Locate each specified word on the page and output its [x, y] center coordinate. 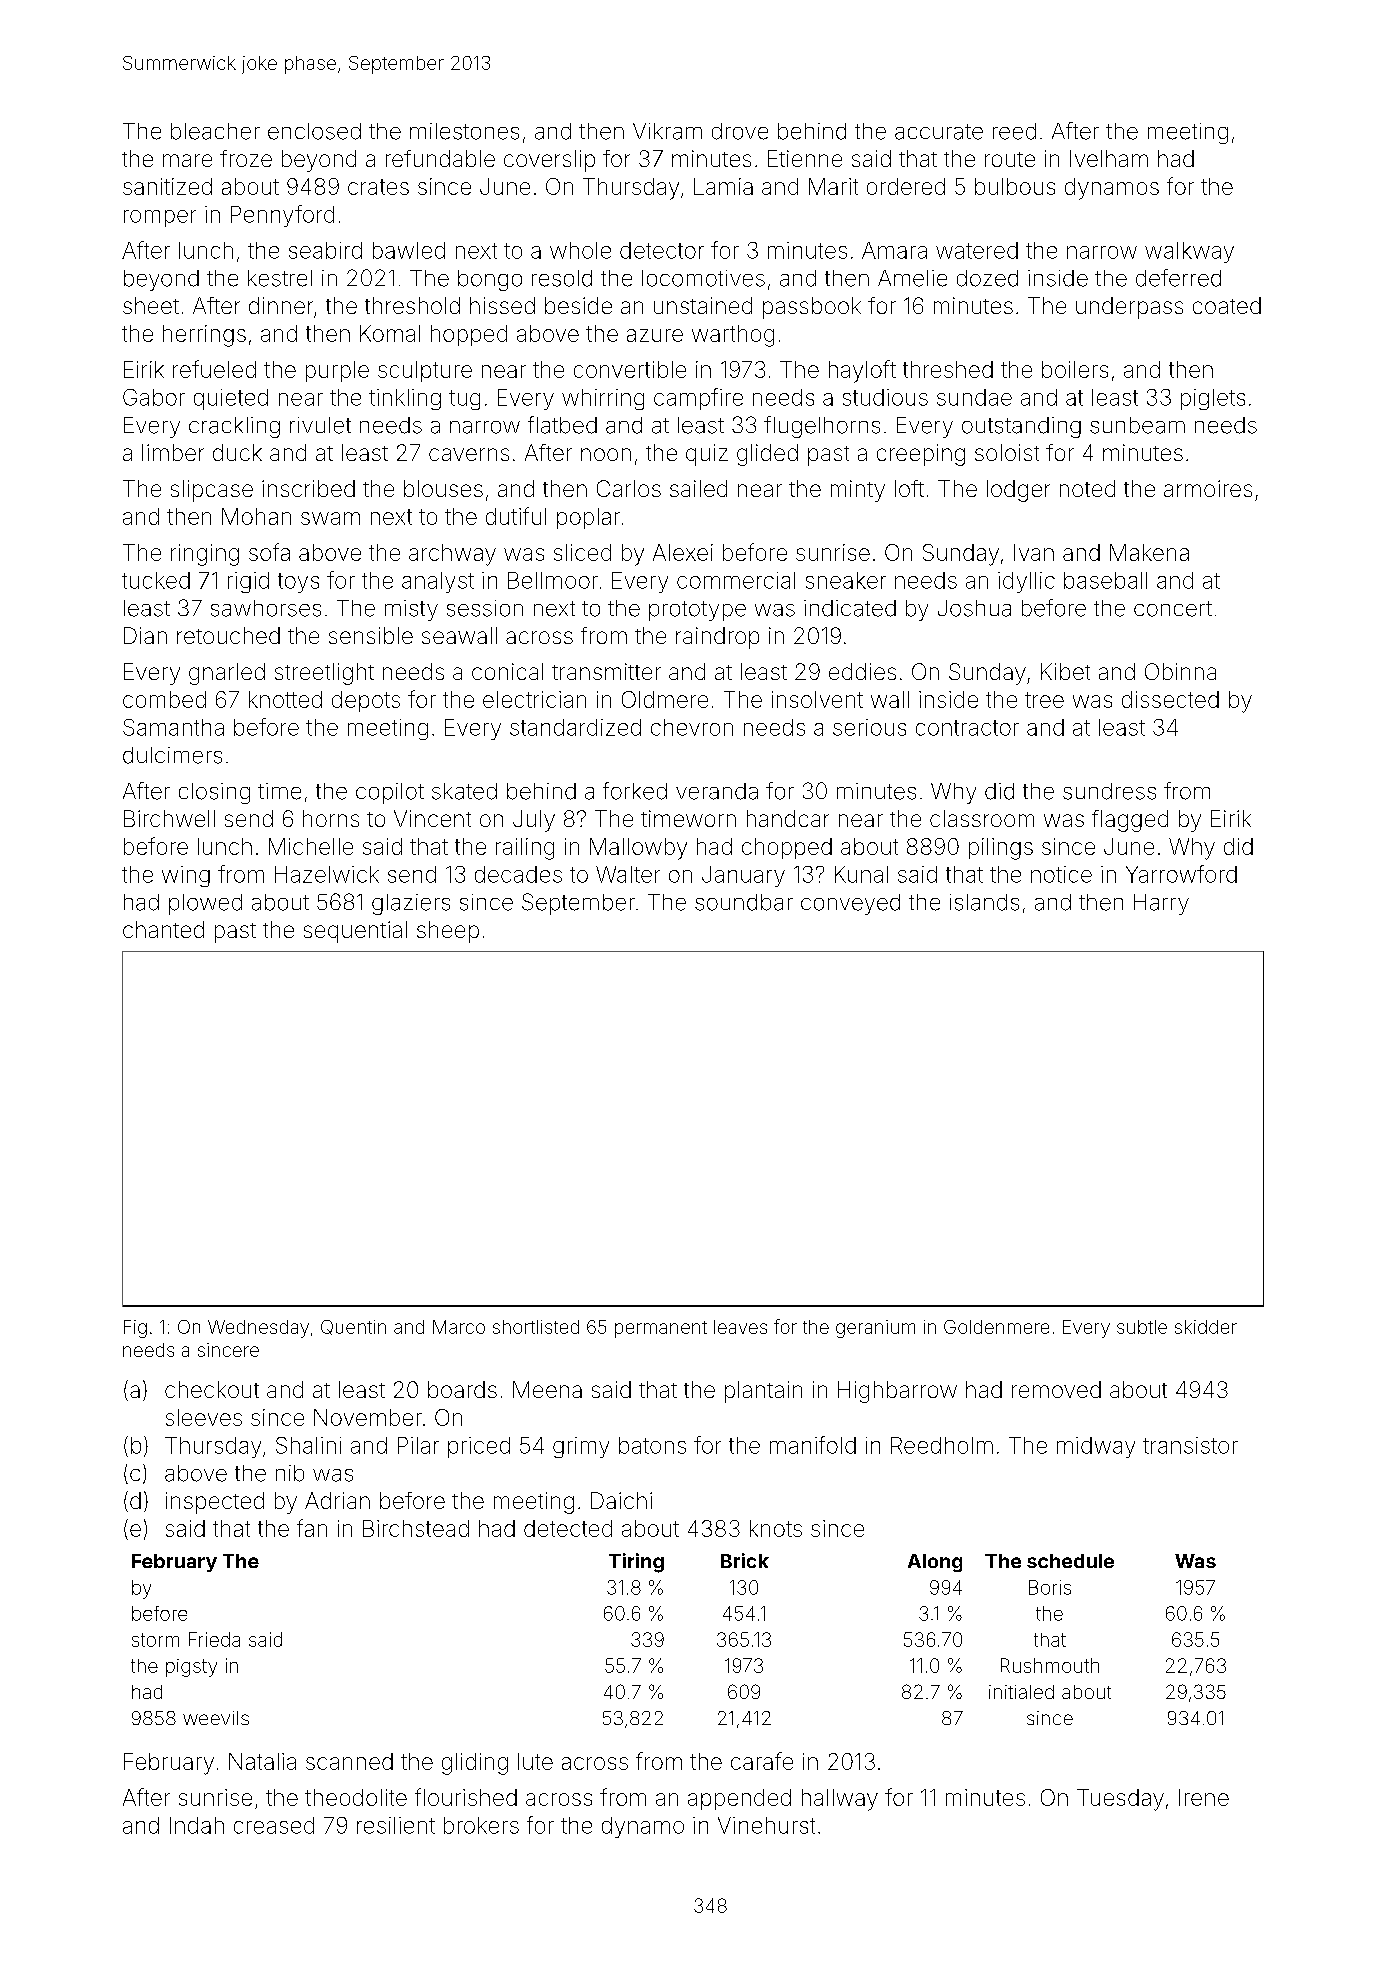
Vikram [667, 131]
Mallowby [638, 849]
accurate [939, 132]
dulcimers [172, 755]
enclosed [314, 131]
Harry [1161, 904]
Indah [197, 1825]
